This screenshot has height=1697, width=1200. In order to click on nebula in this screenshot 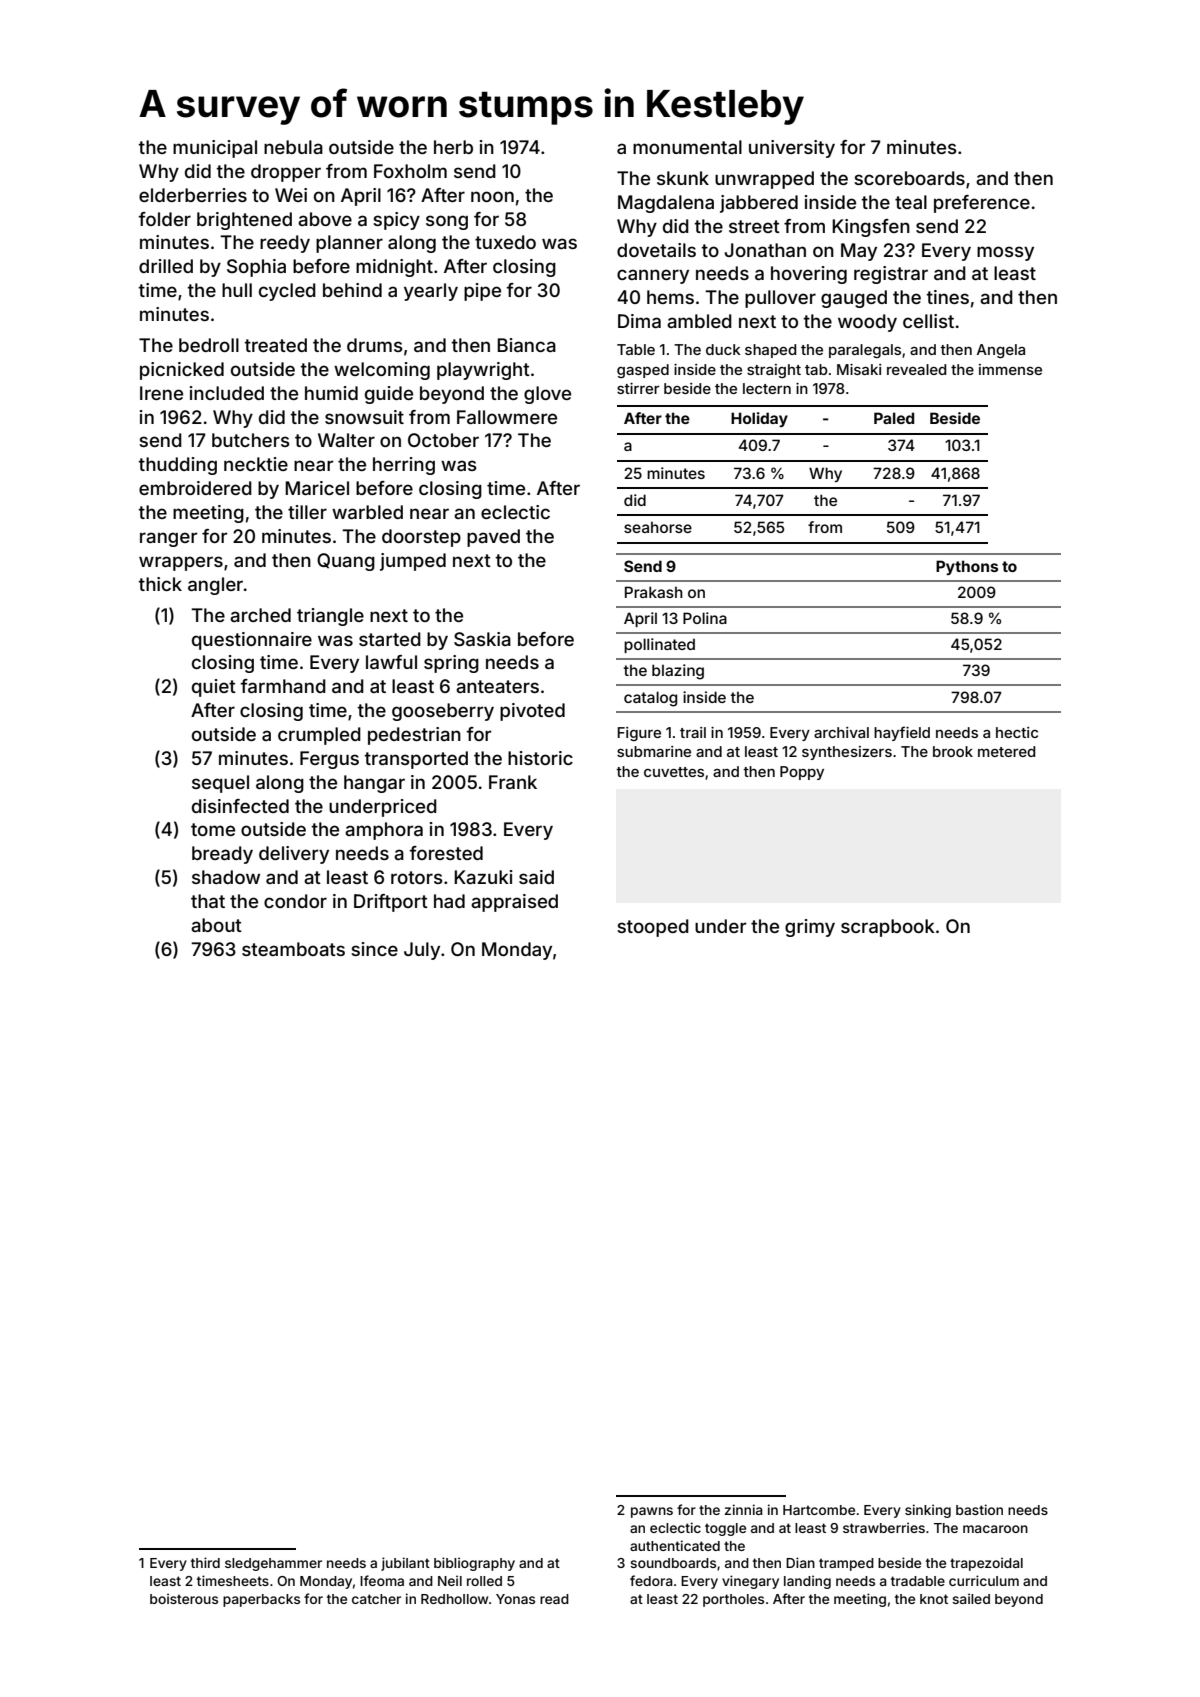, I will do `click(293, 147)`.
